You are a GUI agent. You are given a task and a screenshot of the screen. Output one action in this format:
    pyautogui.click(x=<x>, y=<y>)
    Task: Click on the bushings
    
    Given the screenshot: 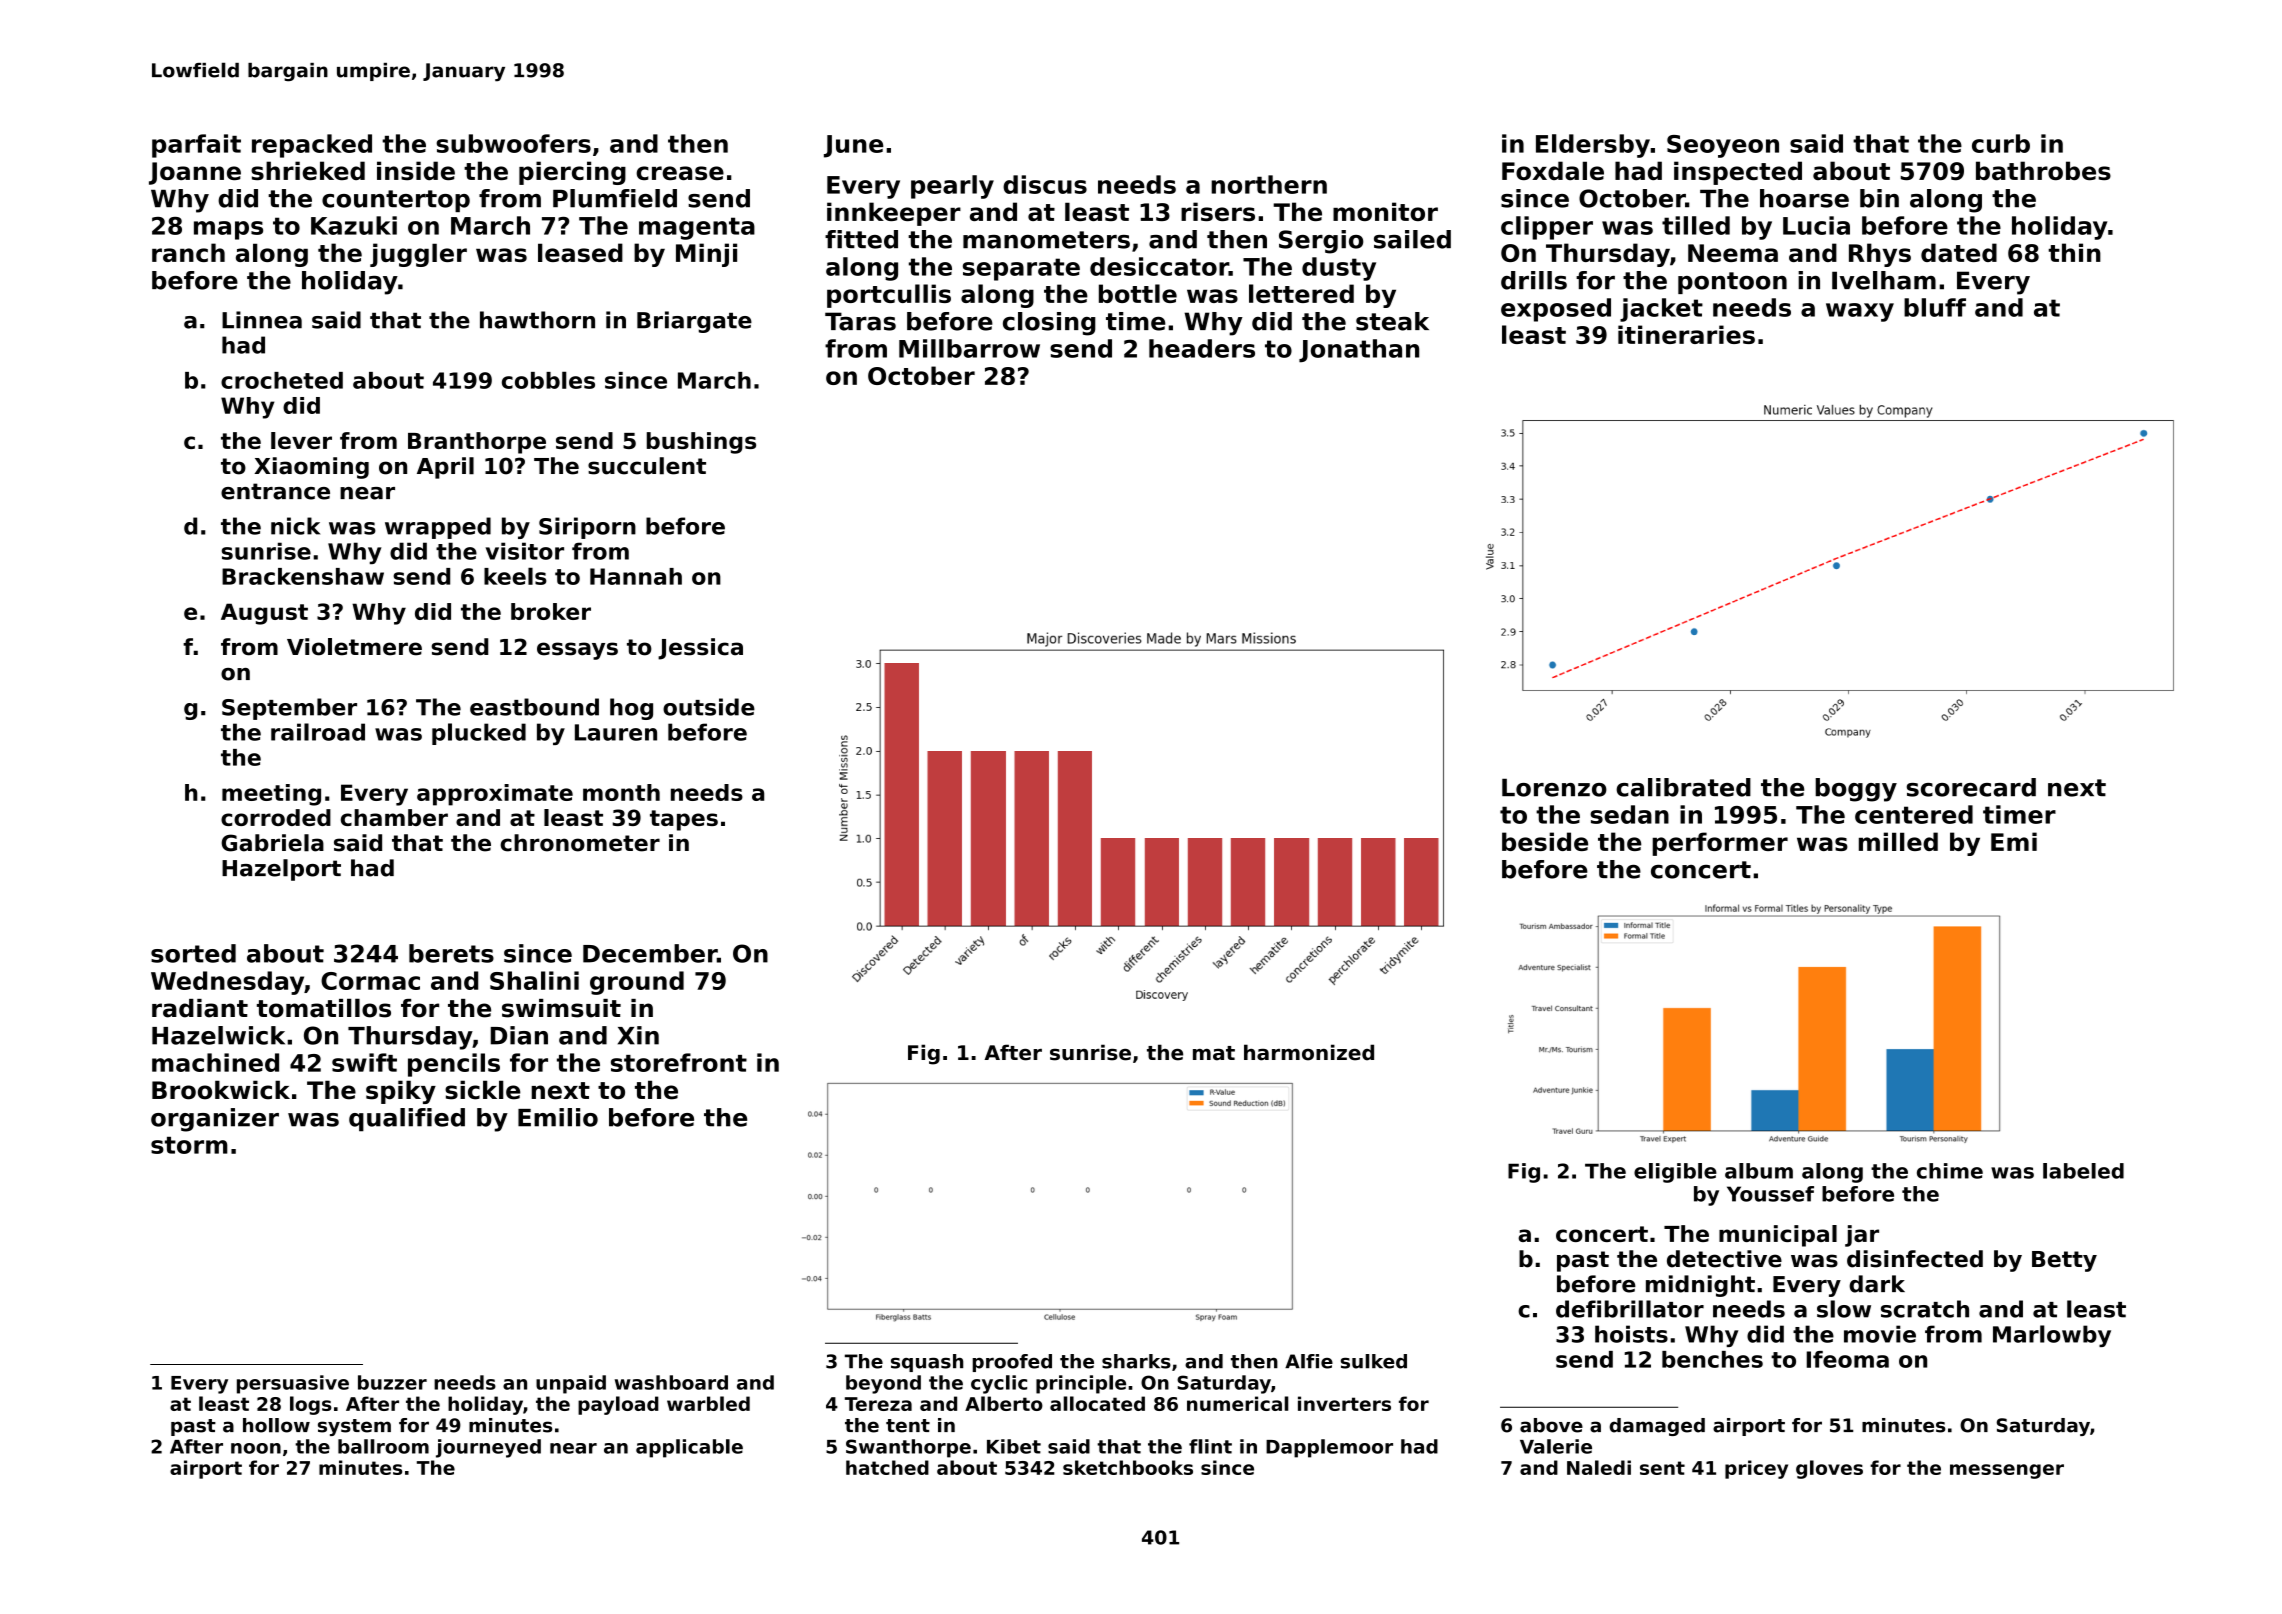 What is the action you would take?
    pyautogui.click(x=701, y=443)
